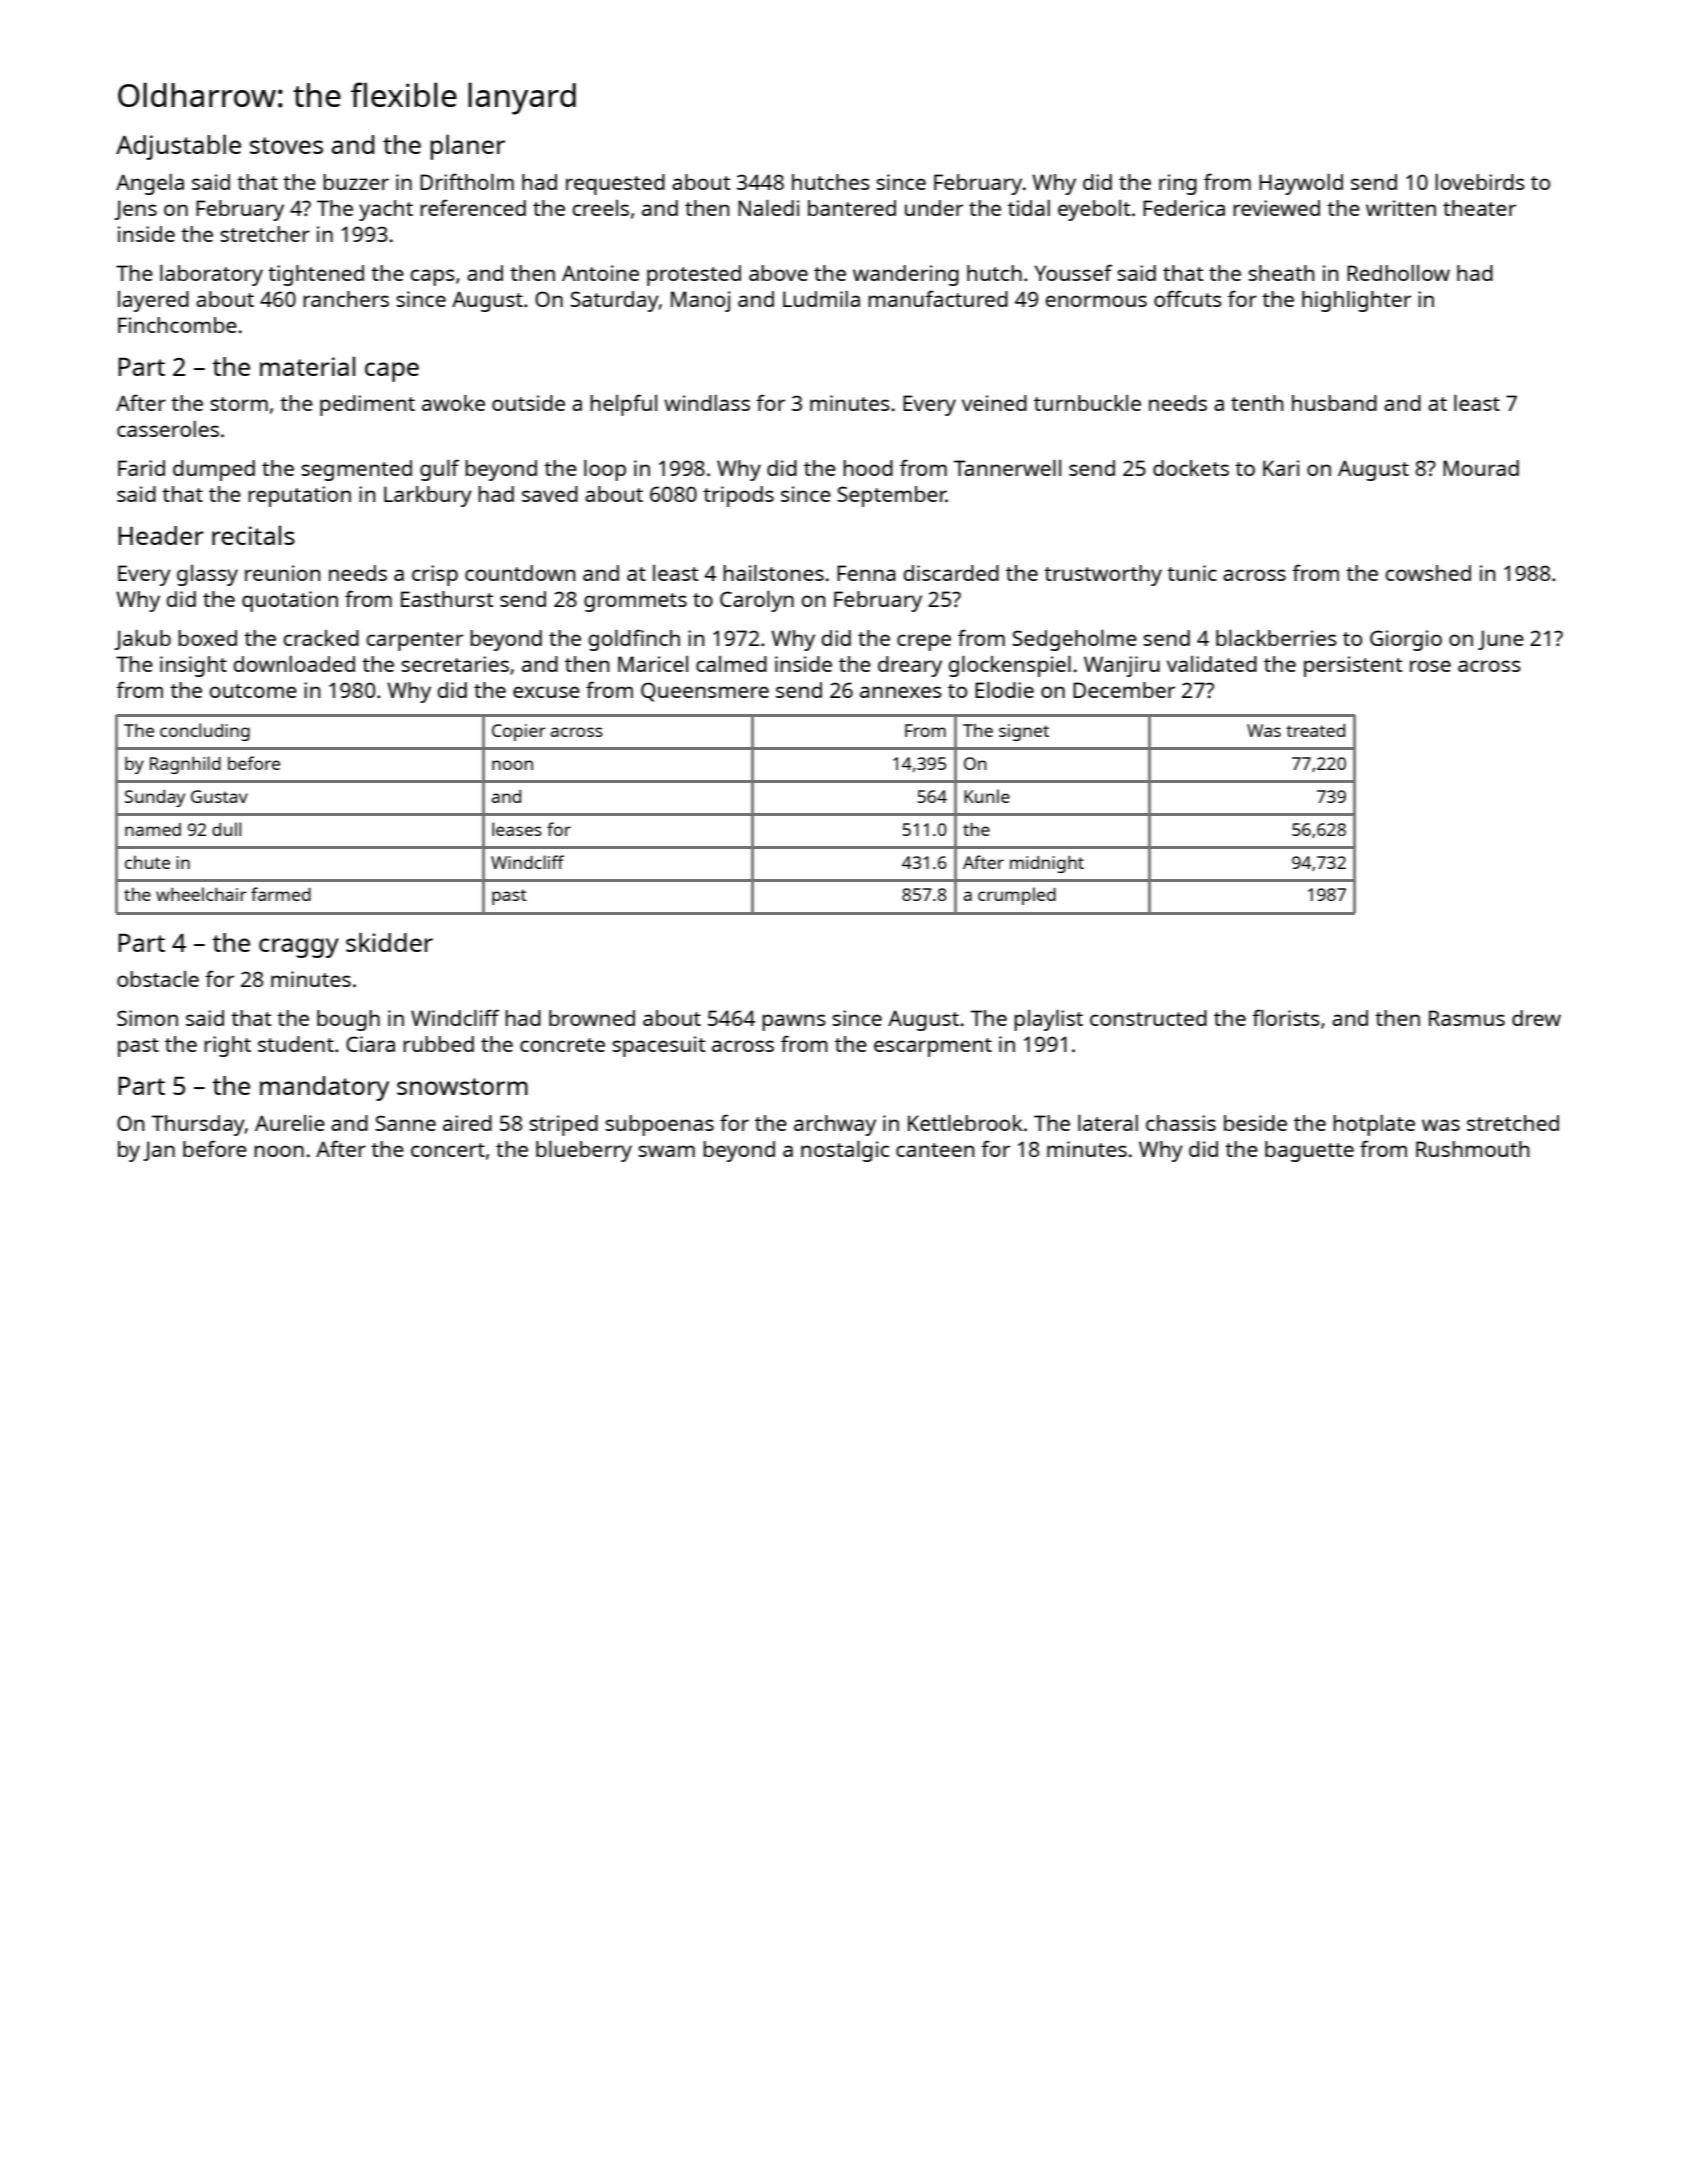 The height and width of the document is (2178, 1683). Describe the element at coordinates (868, 468) in the document. I see `hood` at that location.
